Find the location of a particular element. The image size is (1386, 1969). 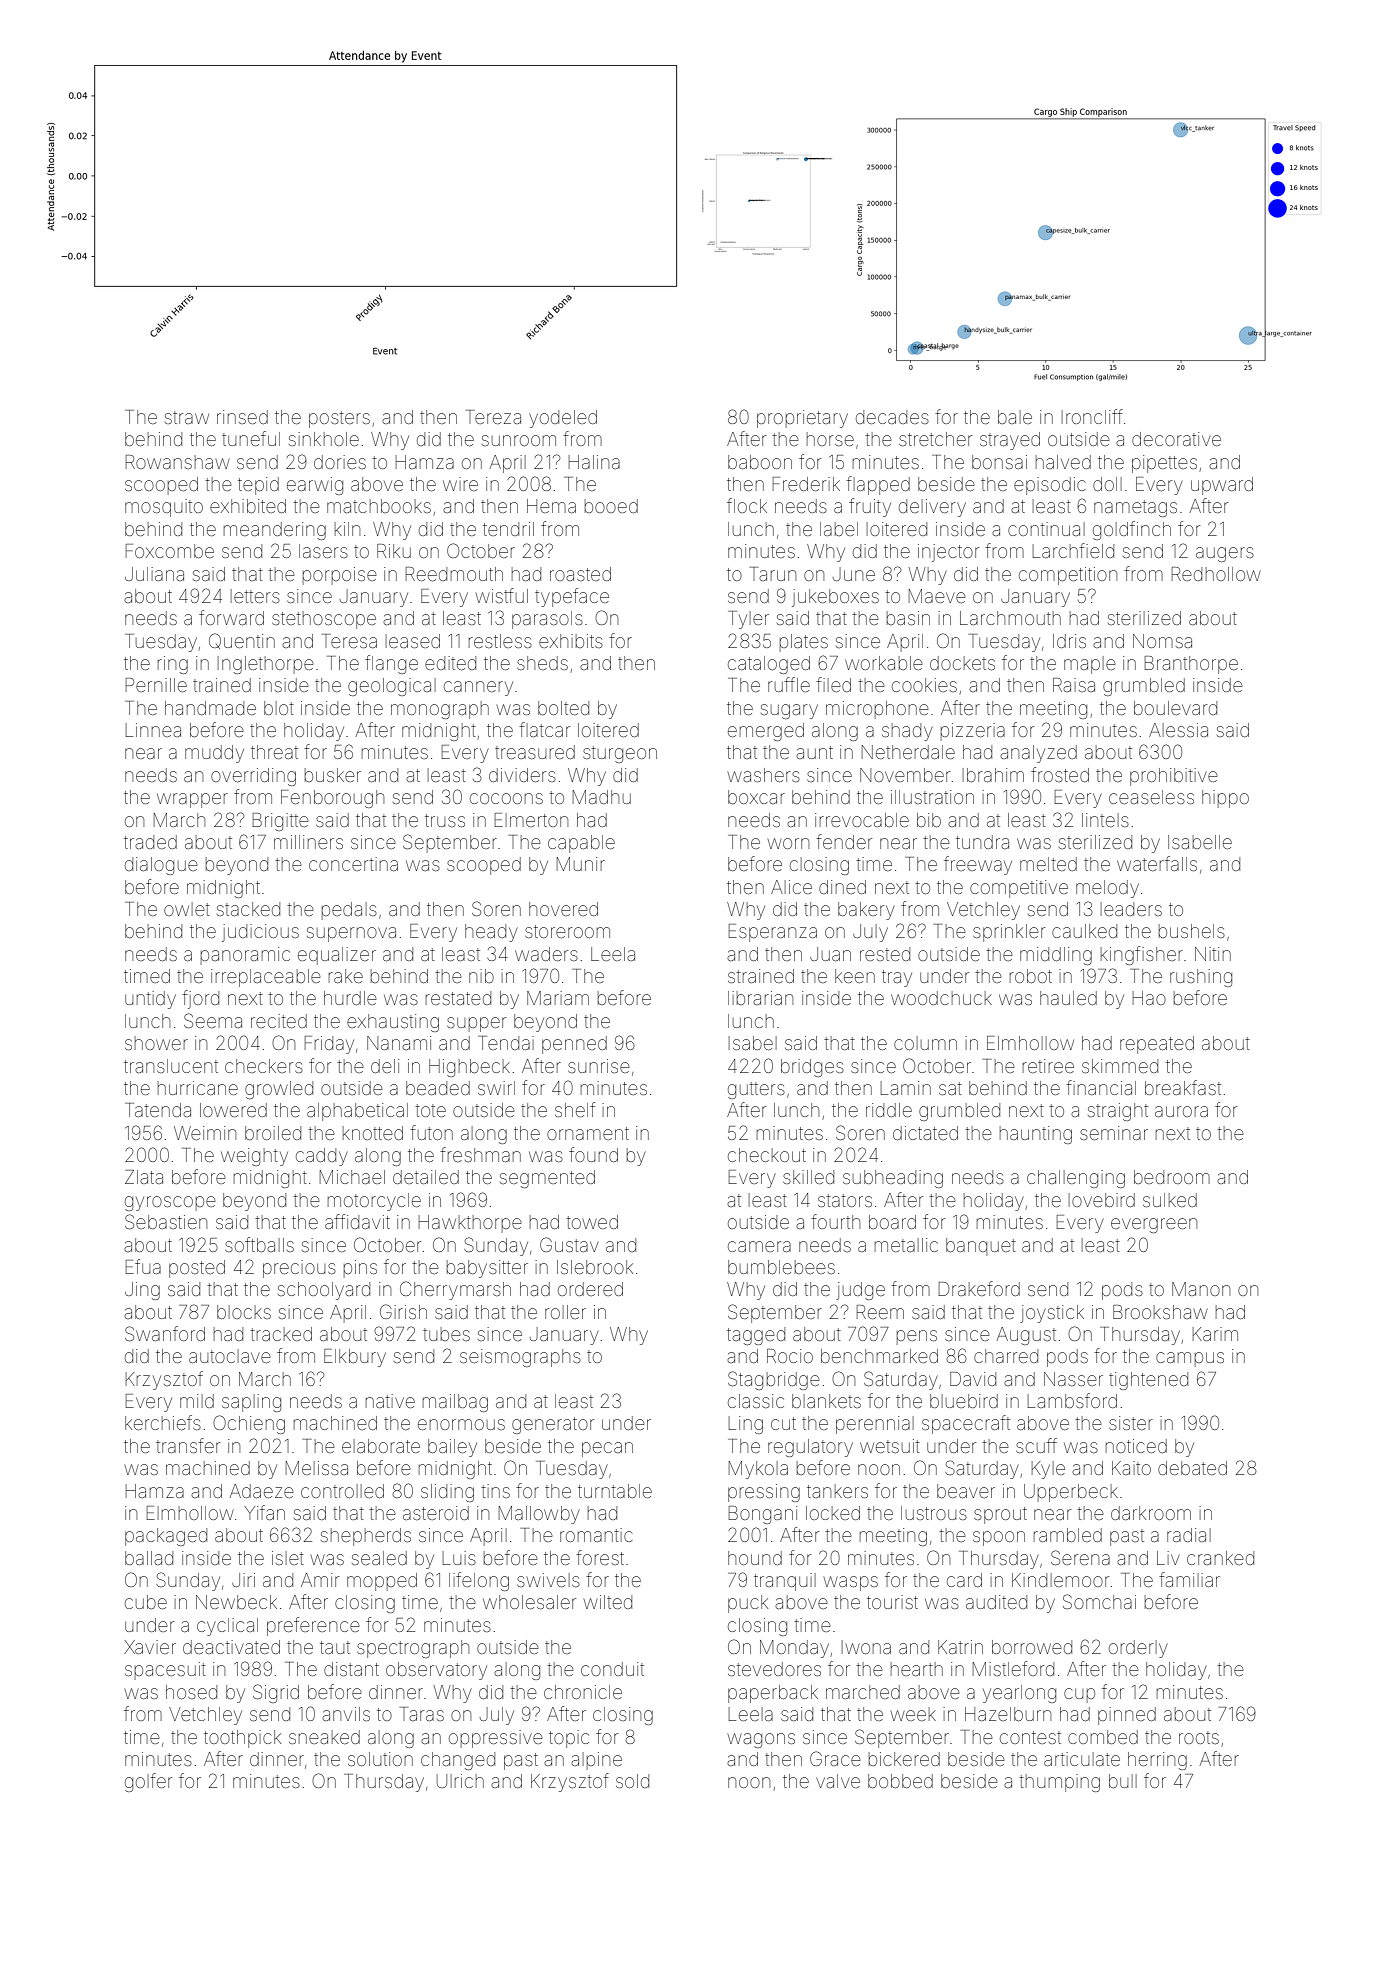

hurdle is located at coordinates (350, 998).
